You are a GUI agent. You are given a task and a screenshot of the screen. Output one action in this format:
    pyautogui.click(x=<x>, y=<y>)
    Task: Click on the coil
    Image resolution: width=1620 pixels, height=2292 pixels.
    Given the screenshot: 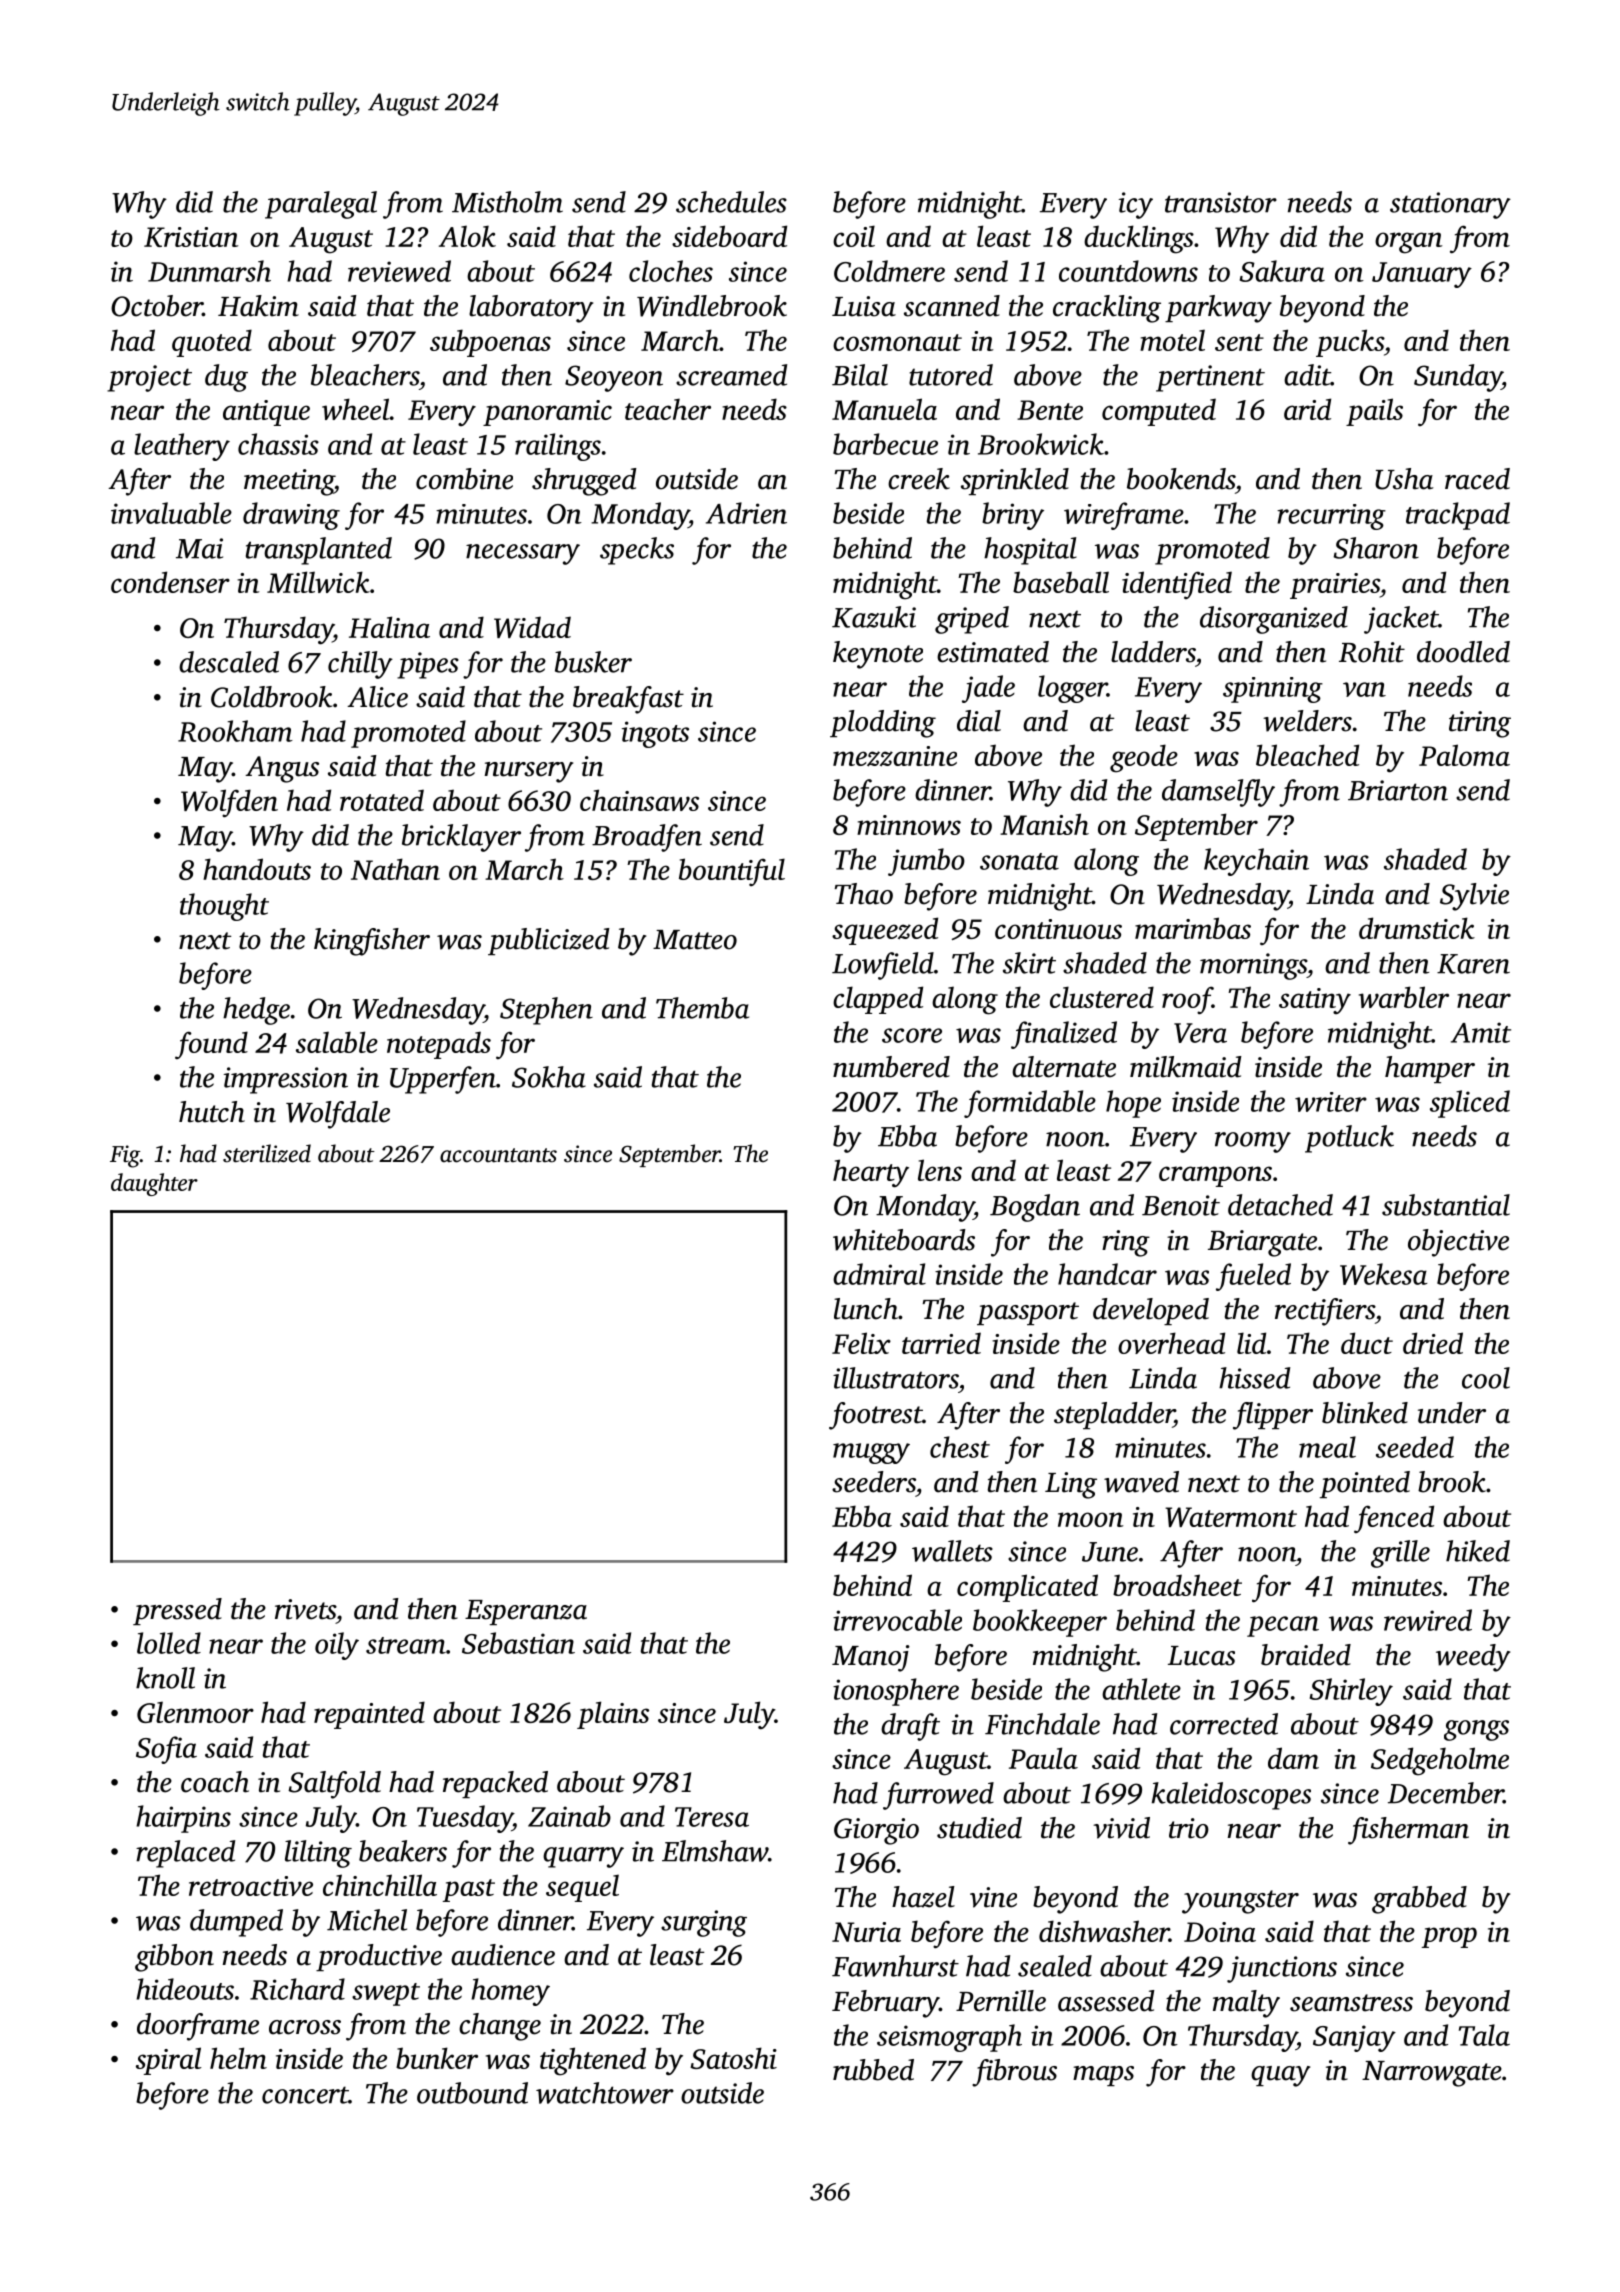 What is the action you would take?
    pyautogui.click(x=854, y=236)
